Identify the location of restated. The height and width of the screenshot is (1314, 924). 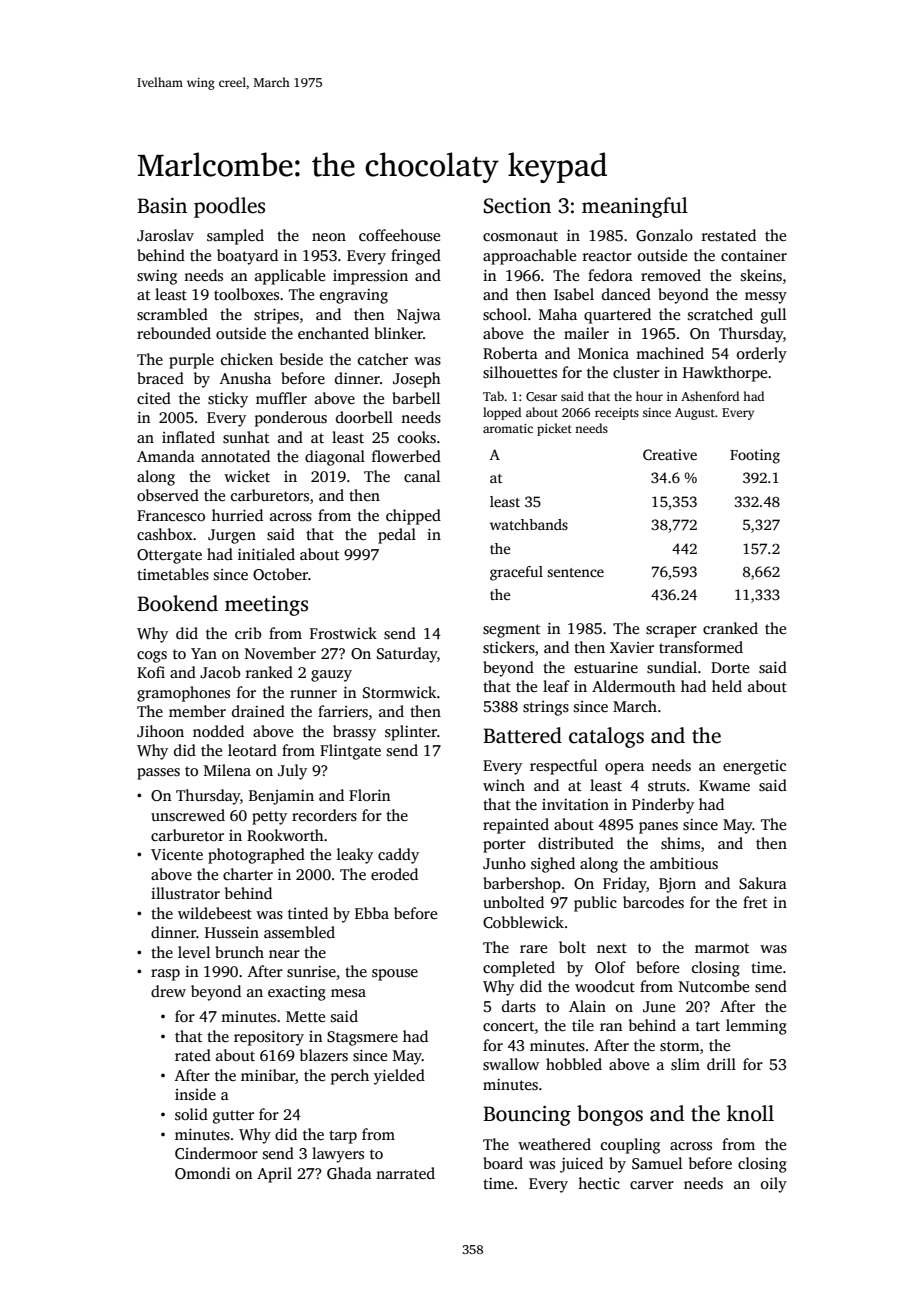
(729, 235).
